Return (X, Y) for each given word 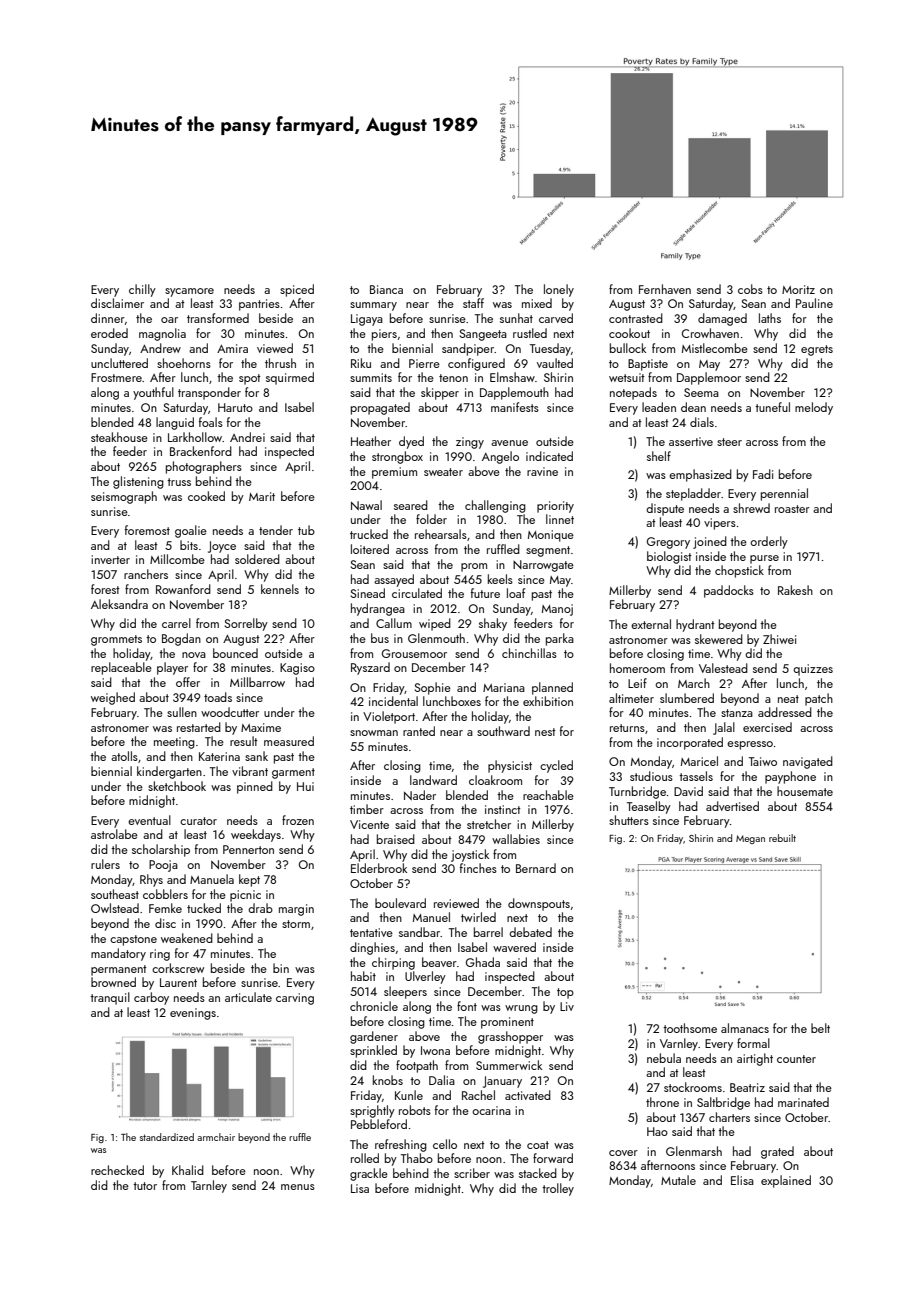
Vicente (369, 824)
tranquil (110, 998)
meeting (174, 743)
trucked (369, 534)
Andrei (247, 437)
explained (786, 1181)
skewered (719, 639)
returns (627, 728)
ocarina (491, 1110)
